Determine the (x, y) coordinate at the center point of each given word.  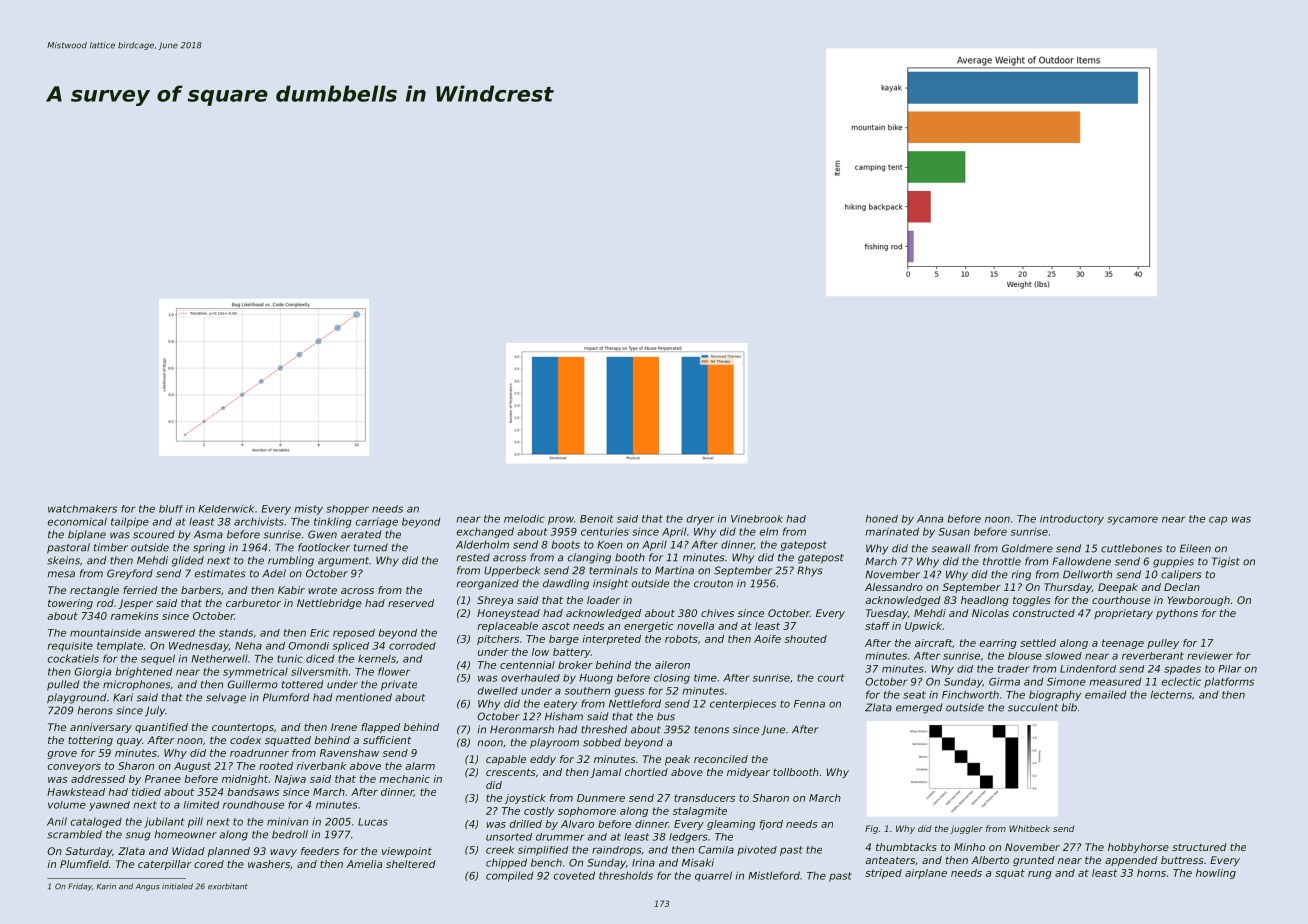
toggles (1032, 601)
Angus (148, 887)
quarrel (713, 876)
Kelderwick (226, 509)
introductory (1072, 520)
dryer (701, 520)
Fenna (809, 704)
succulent (1033, 707)
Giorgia (92, 672)
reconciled (721, 759)
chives (717, 613)
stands (236, 633)
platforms (1229, 682)
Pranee (163, 779)
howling (1216, 874)
